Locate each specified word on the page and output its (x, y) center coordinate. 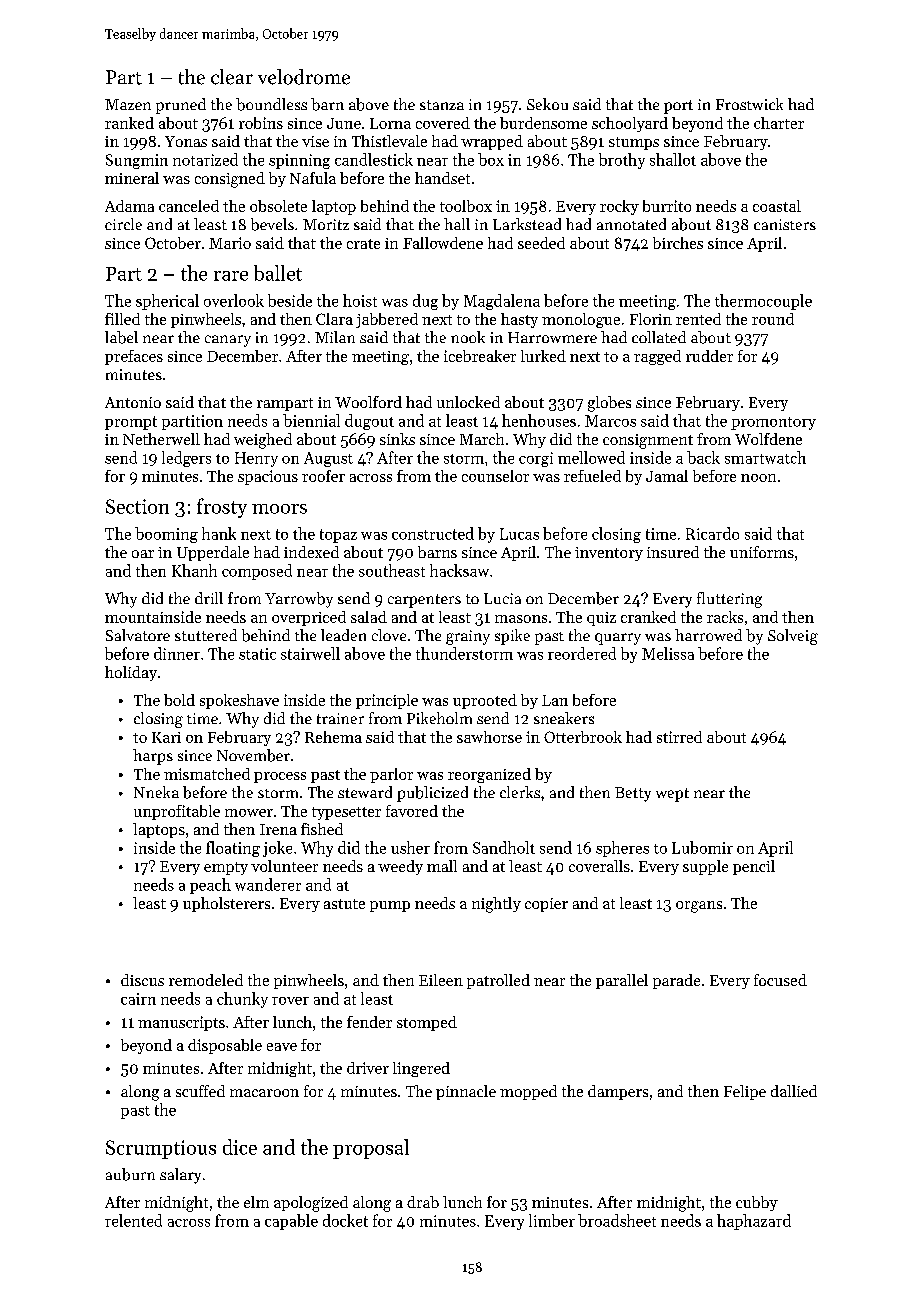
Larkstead (527, 224)
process (280, 777)
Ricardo (712, 533)
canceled (189, 206)
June (344, 123)
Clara (334, 319)
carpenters (424, 601)
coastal (777, 206)
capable (291, 1222)
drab (423, 1202)
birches (678, 243)
